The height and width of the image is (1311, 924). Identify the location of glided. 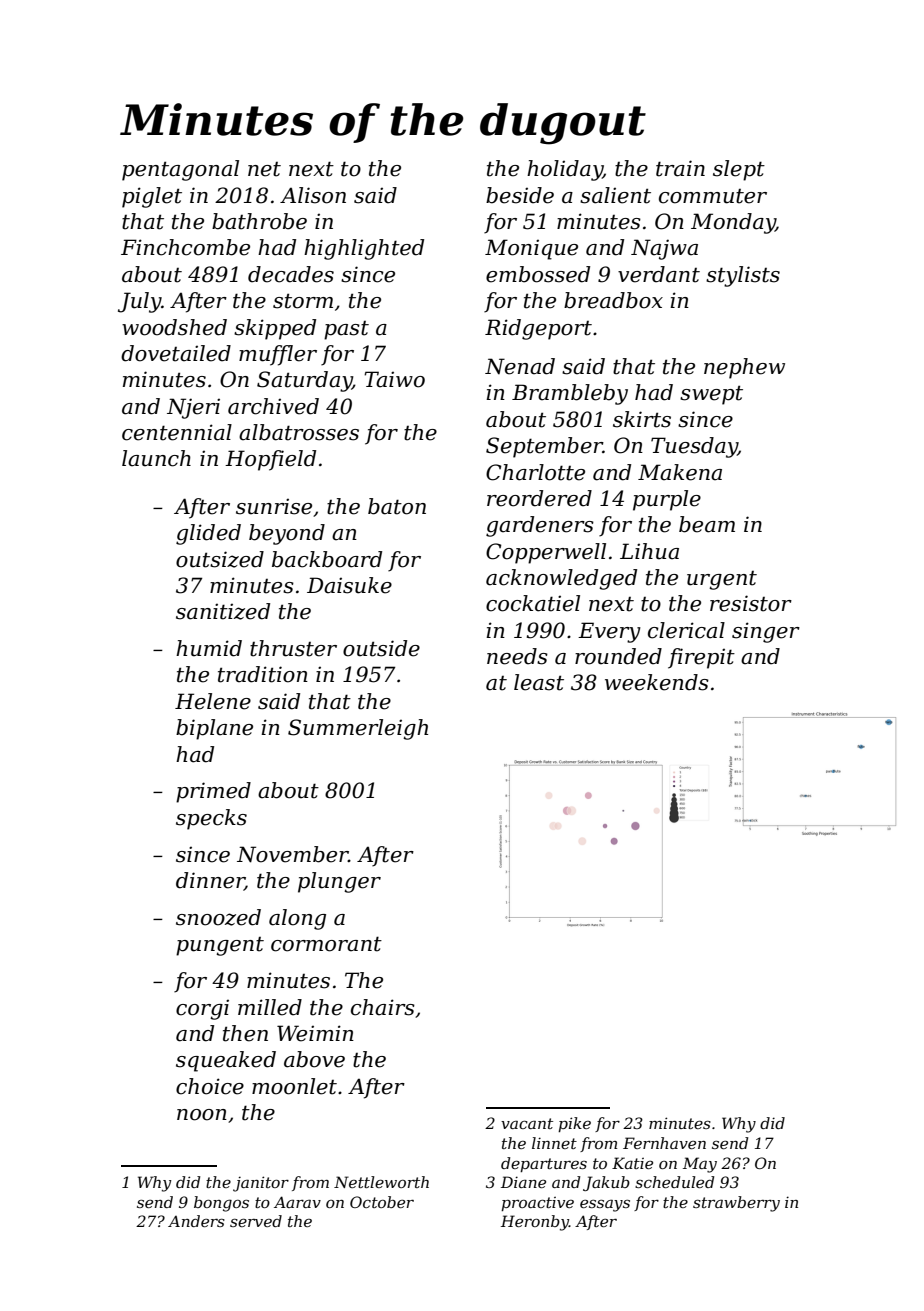
(208, 534).
